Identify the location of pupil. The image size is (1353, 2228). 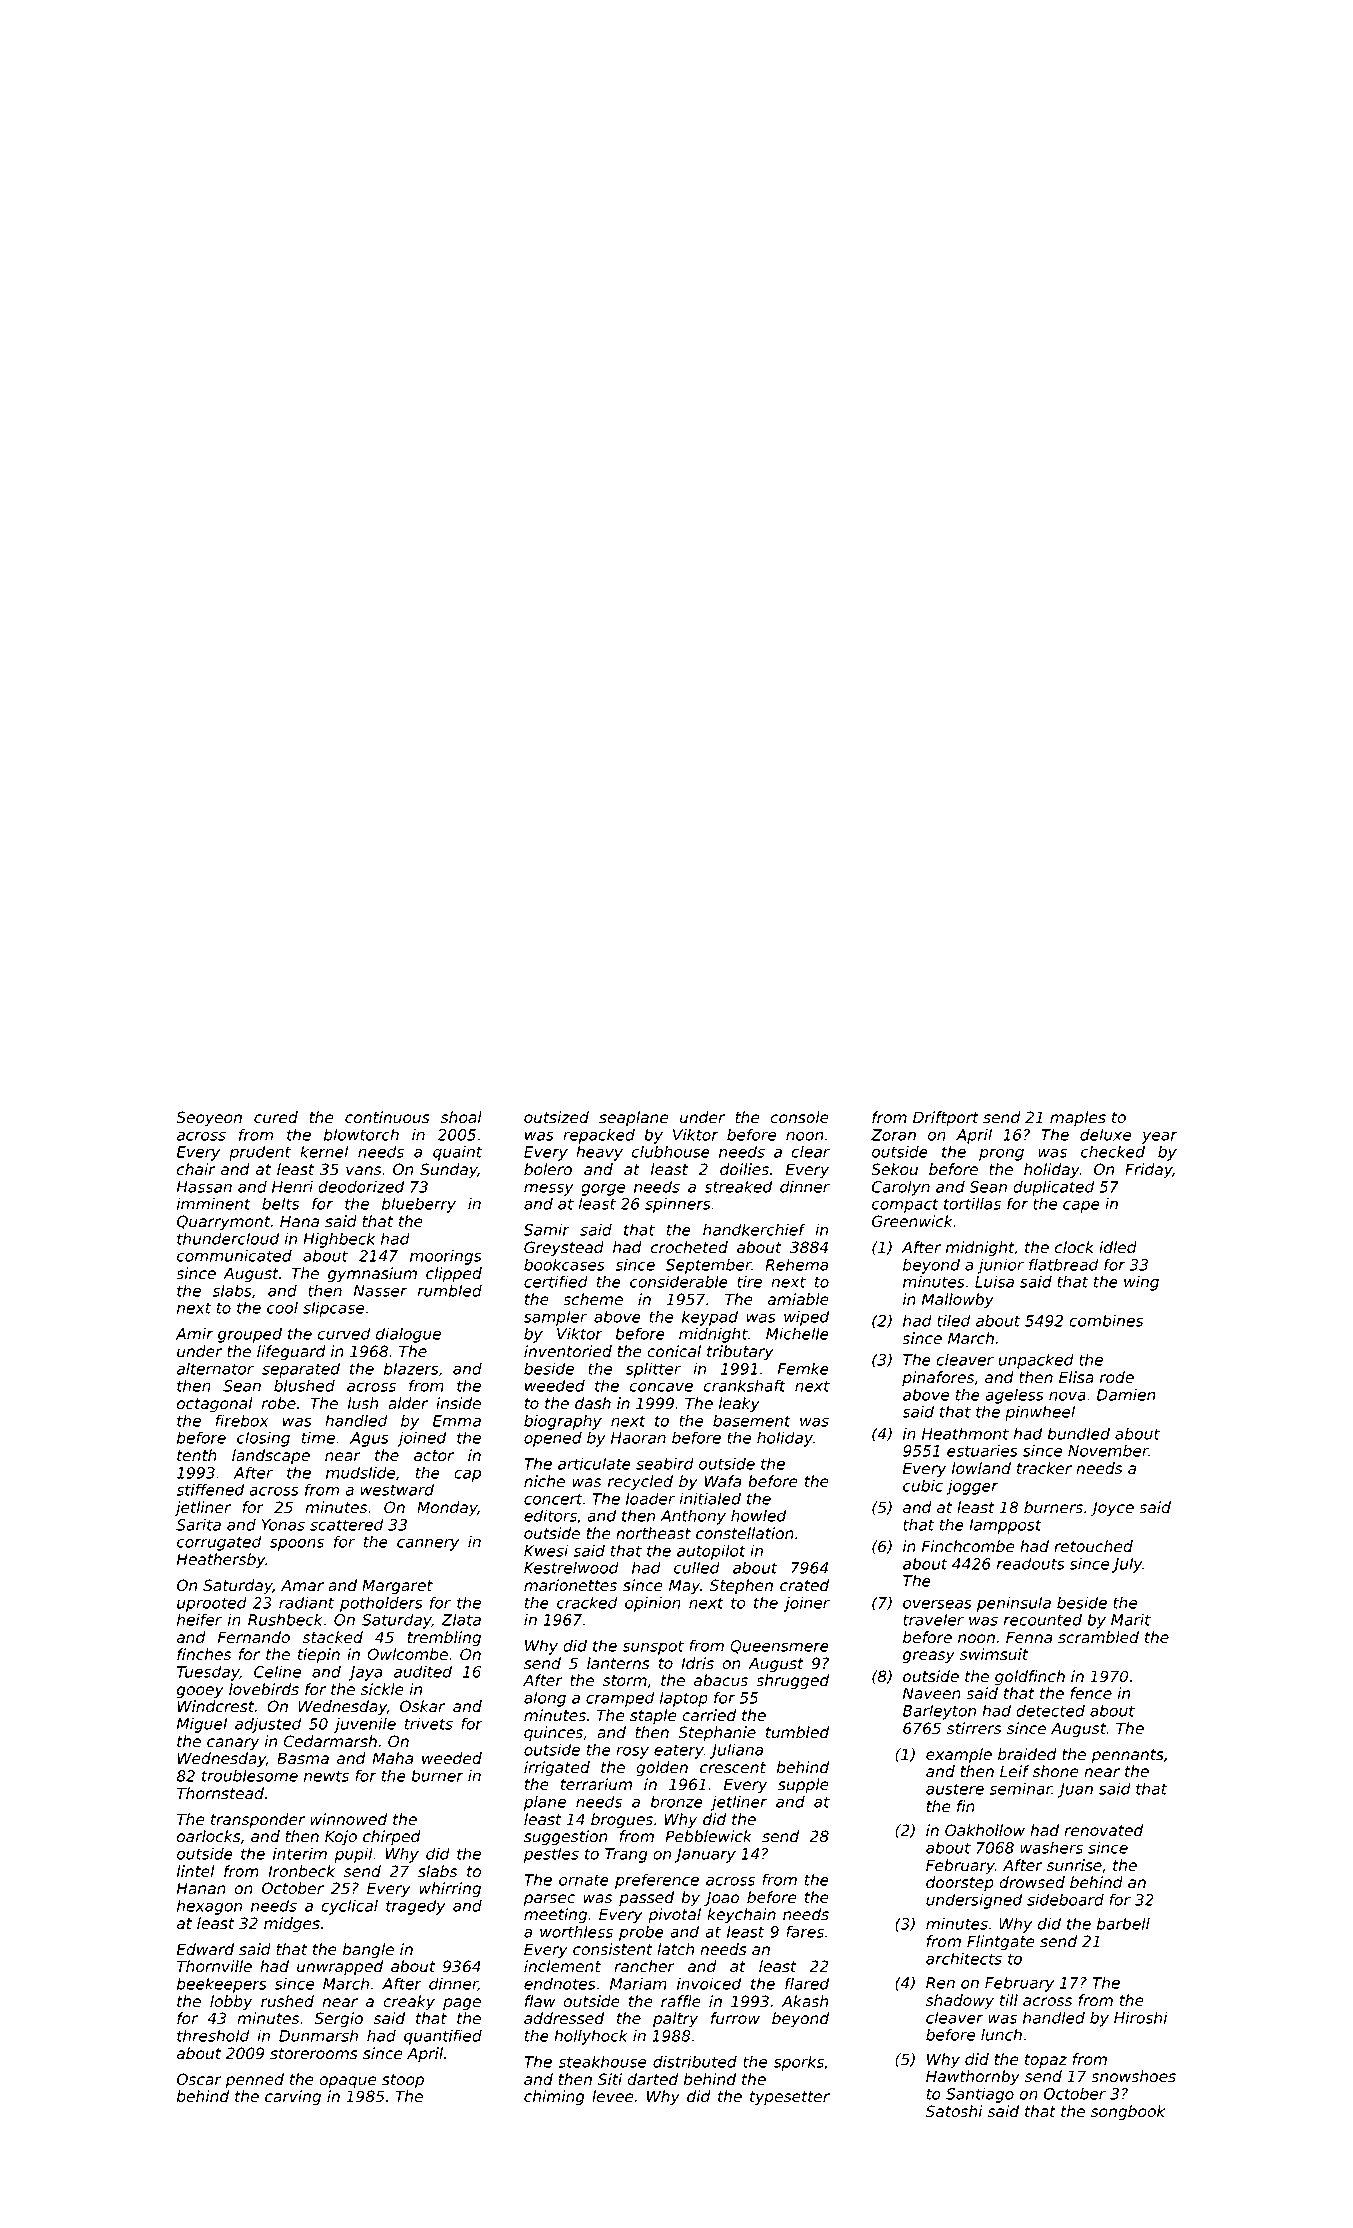
(353, 1855).
